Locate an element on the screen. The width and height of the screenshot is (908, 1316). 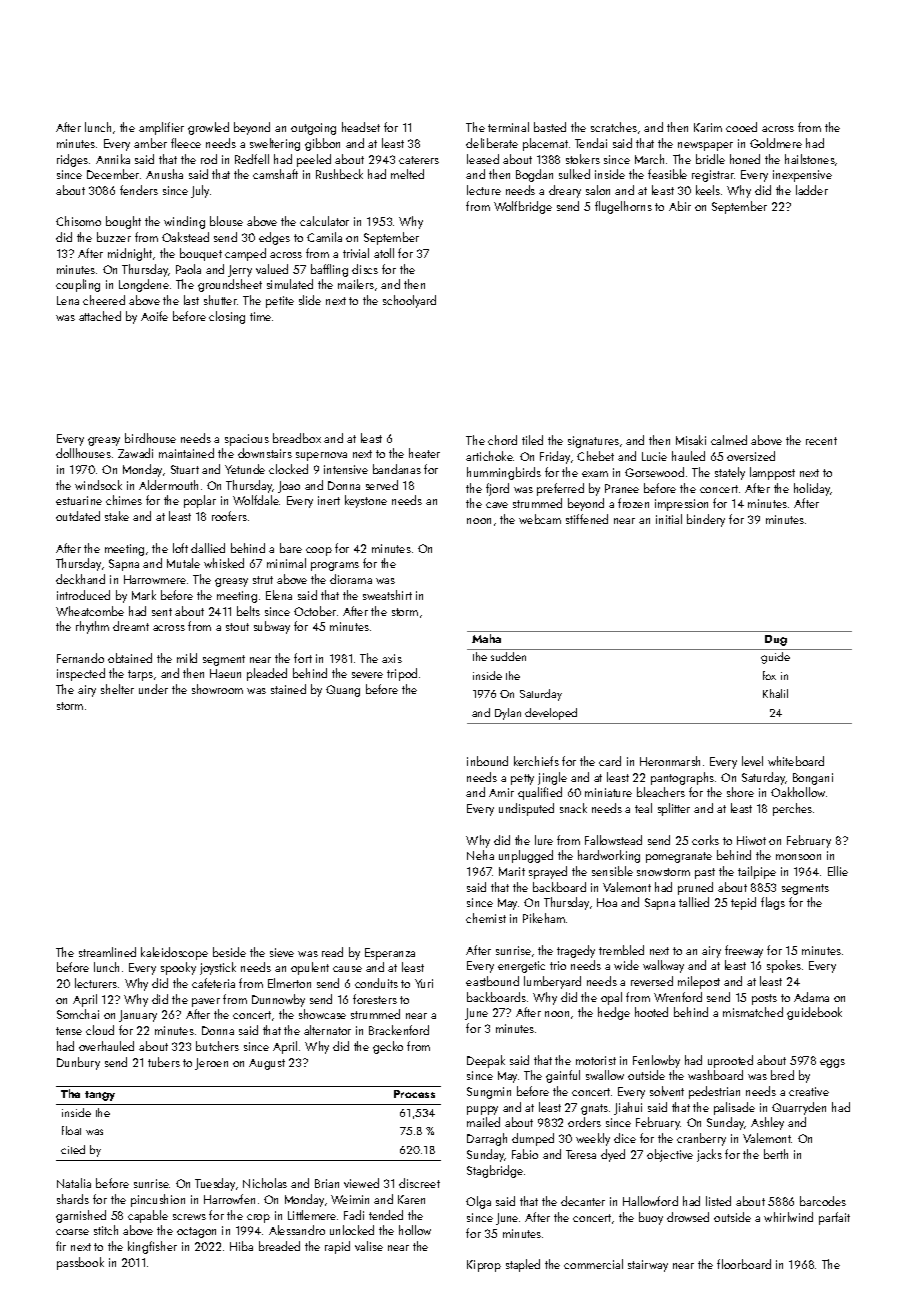
showroom is located at coordinates (217, 689).
